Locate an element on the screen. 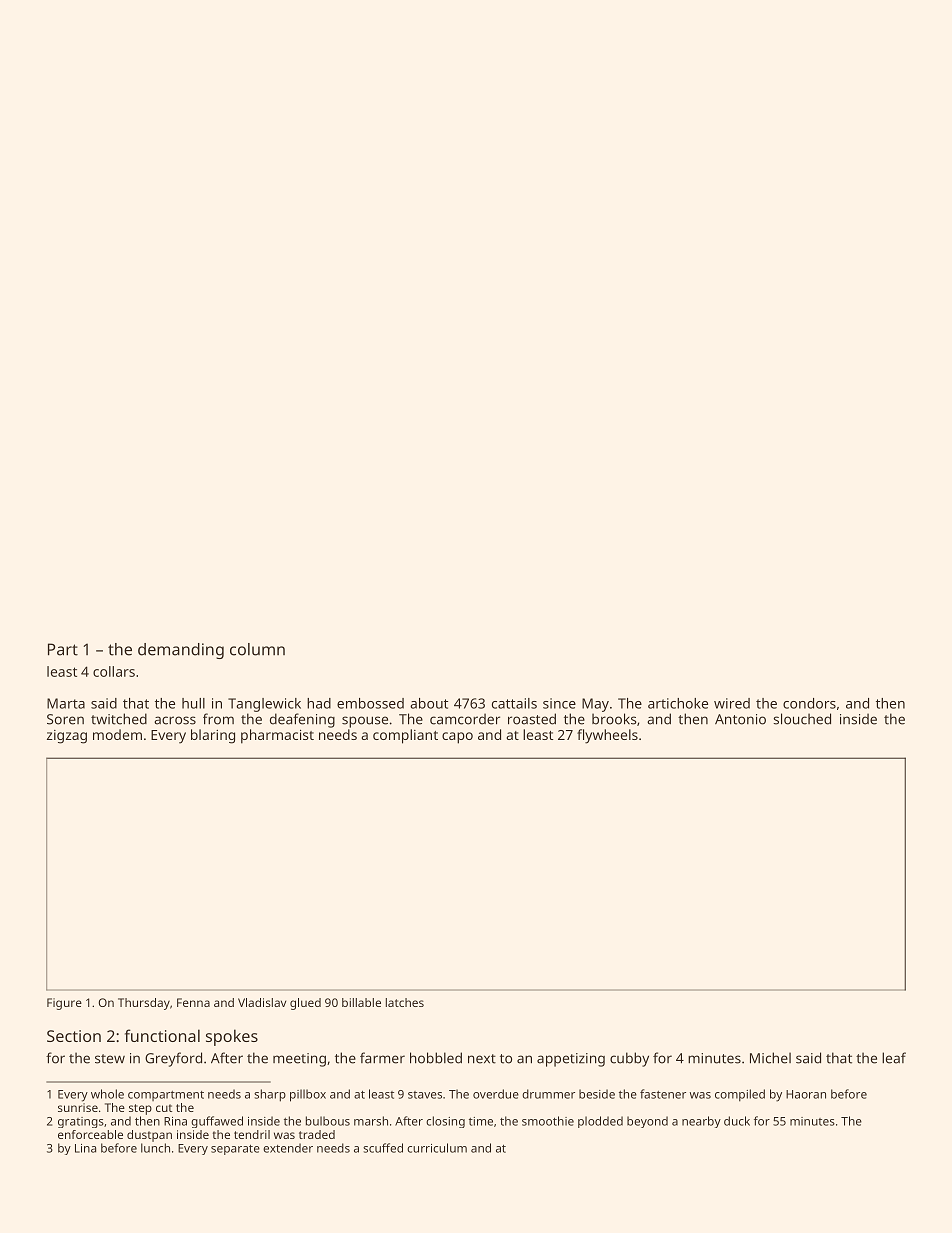 The height and width of the screenshot is (1233, 952). Michel is located at coordinates (770, 1058).
